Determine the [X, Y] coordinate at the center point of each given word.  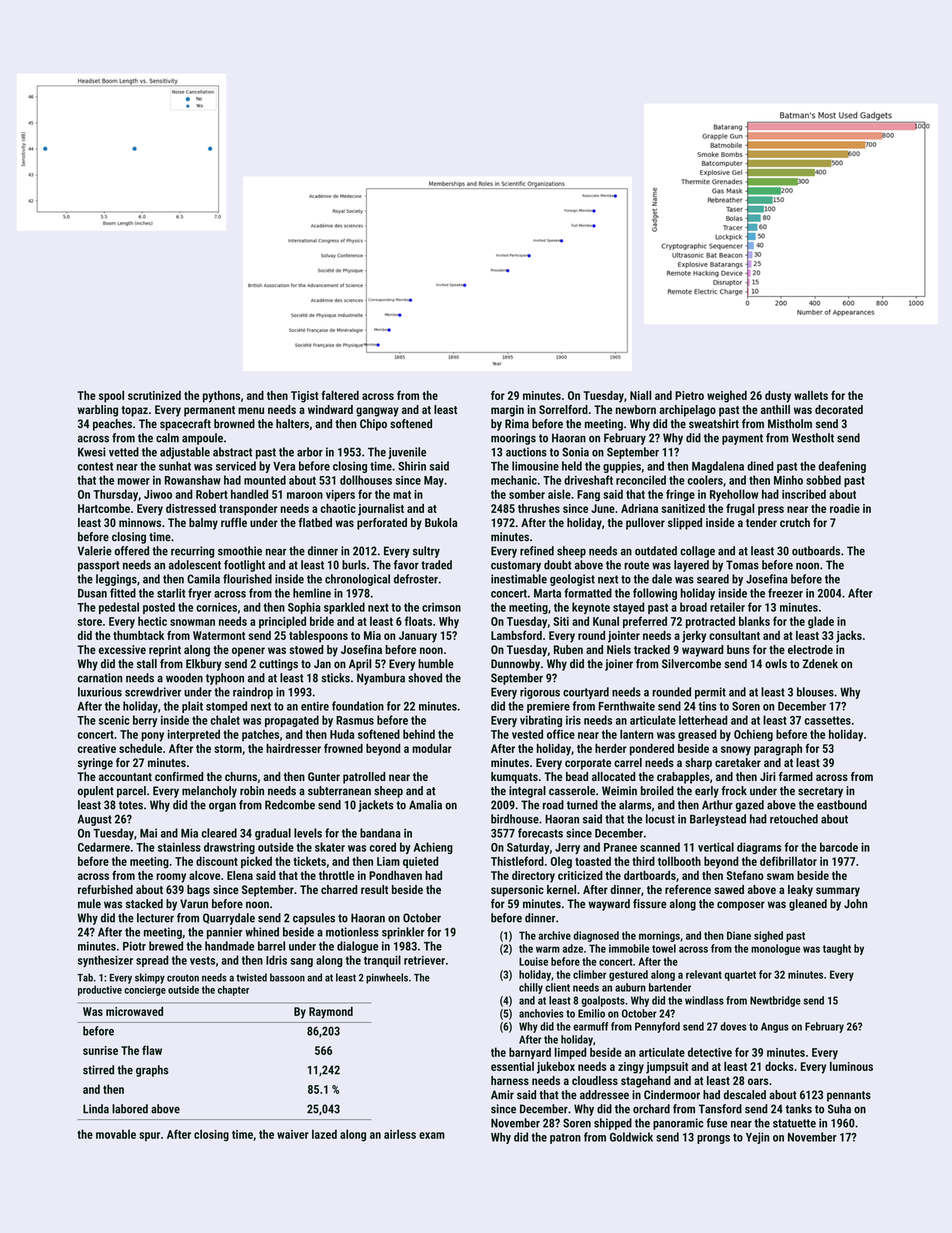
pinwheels [387, 978]
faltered [340, 395]
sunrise [100, 1050]
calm [167, 438]
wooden [184, 678]
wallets [811, 395]
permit [710, 693]
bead [577, 776]
